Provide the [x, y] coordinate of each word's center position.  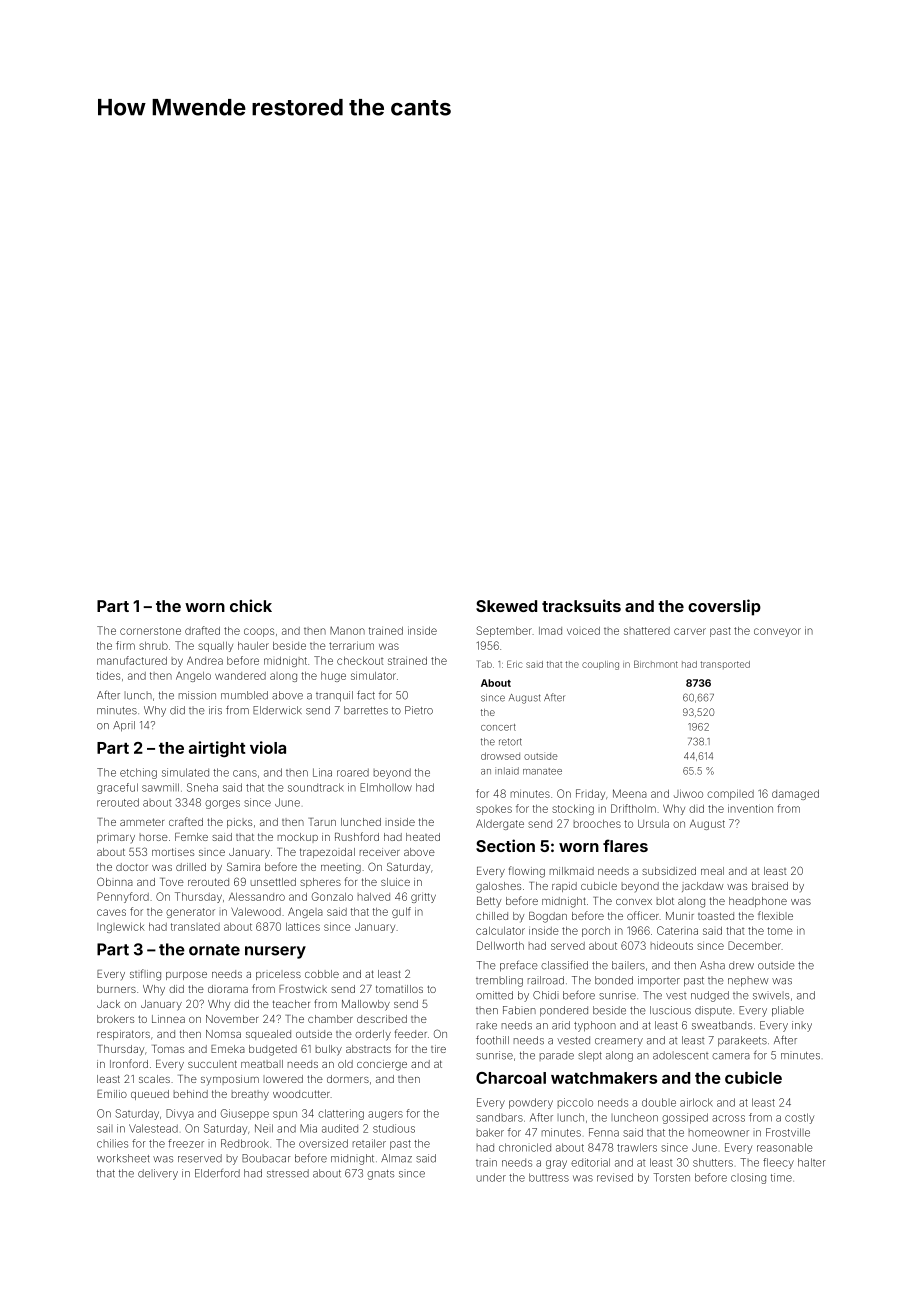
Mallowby [366, 1005]
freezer [186, 1143]
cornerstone [150, 631]
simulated [185, 772]
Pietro [419, 710]
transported [725, 665]
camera [731, 1056]
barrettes [366, 710]
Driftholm [633, 808]
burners [116, 989]
